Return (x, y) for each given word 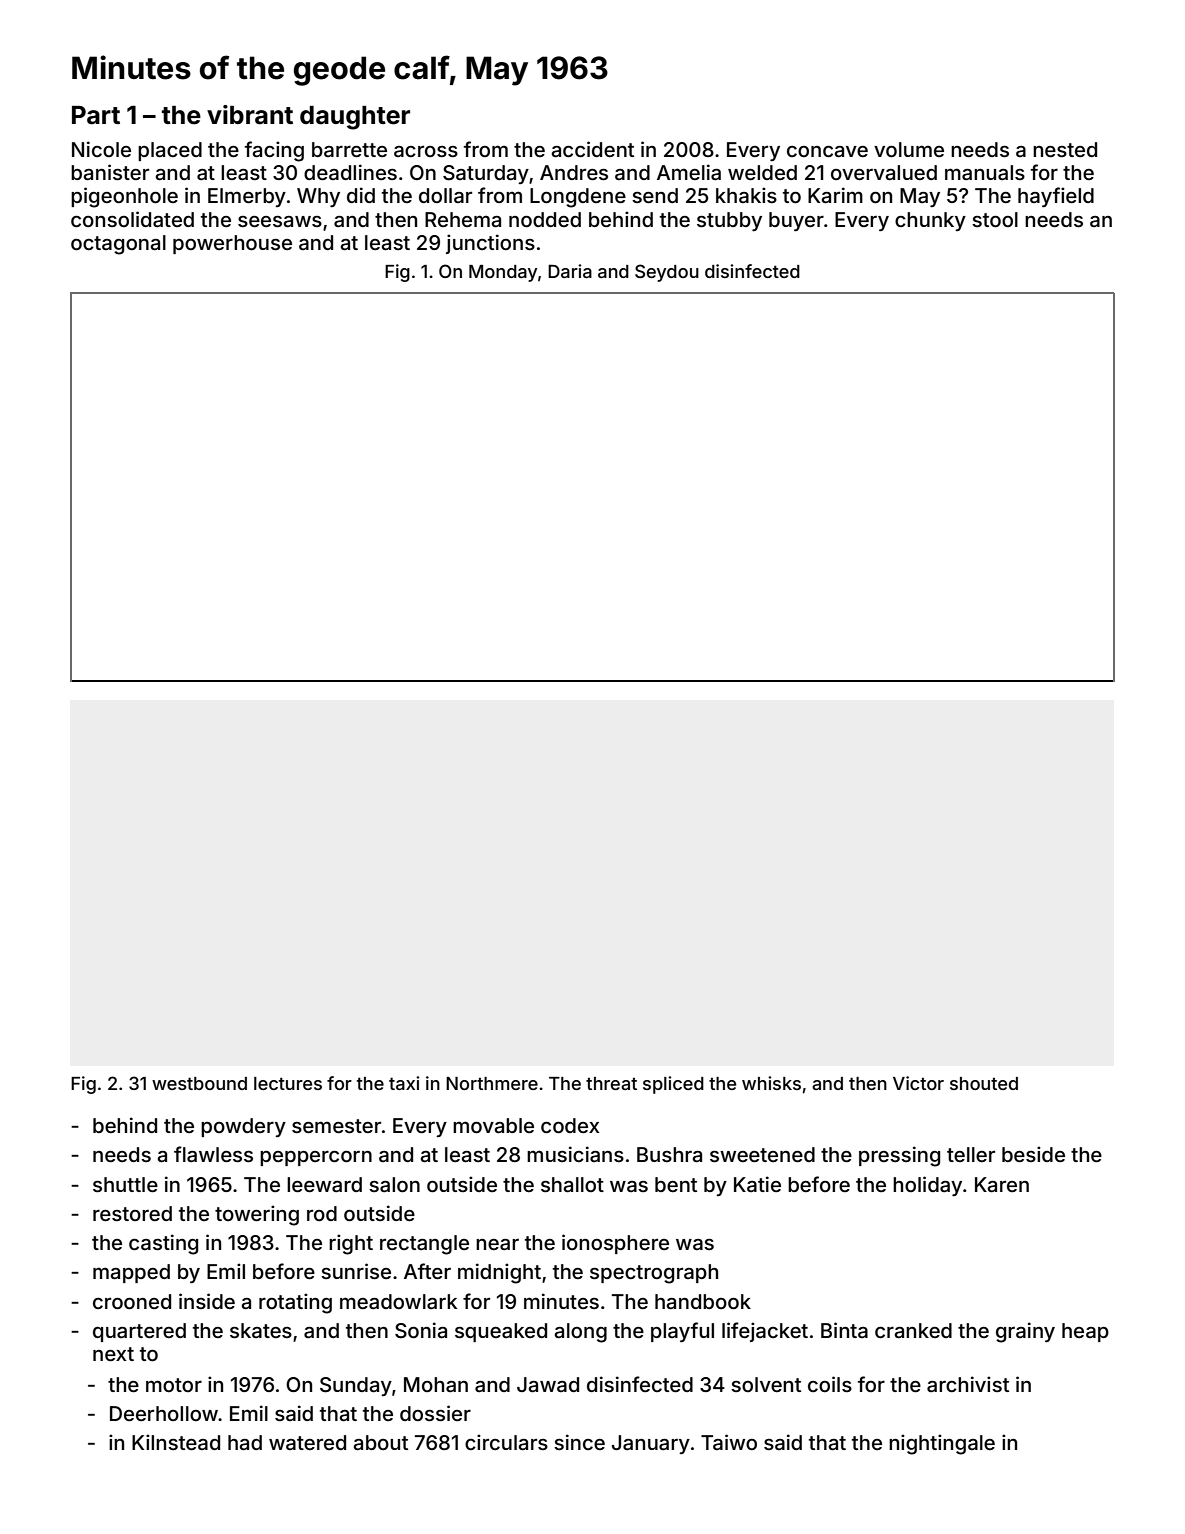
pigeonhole (124, 197)
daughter (355, 118)
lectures (288, 1083)
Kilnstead (176, 1442)
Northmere (492, 1083)
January (651, 1444)
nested (1065, 149)
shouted (984, 1083)
